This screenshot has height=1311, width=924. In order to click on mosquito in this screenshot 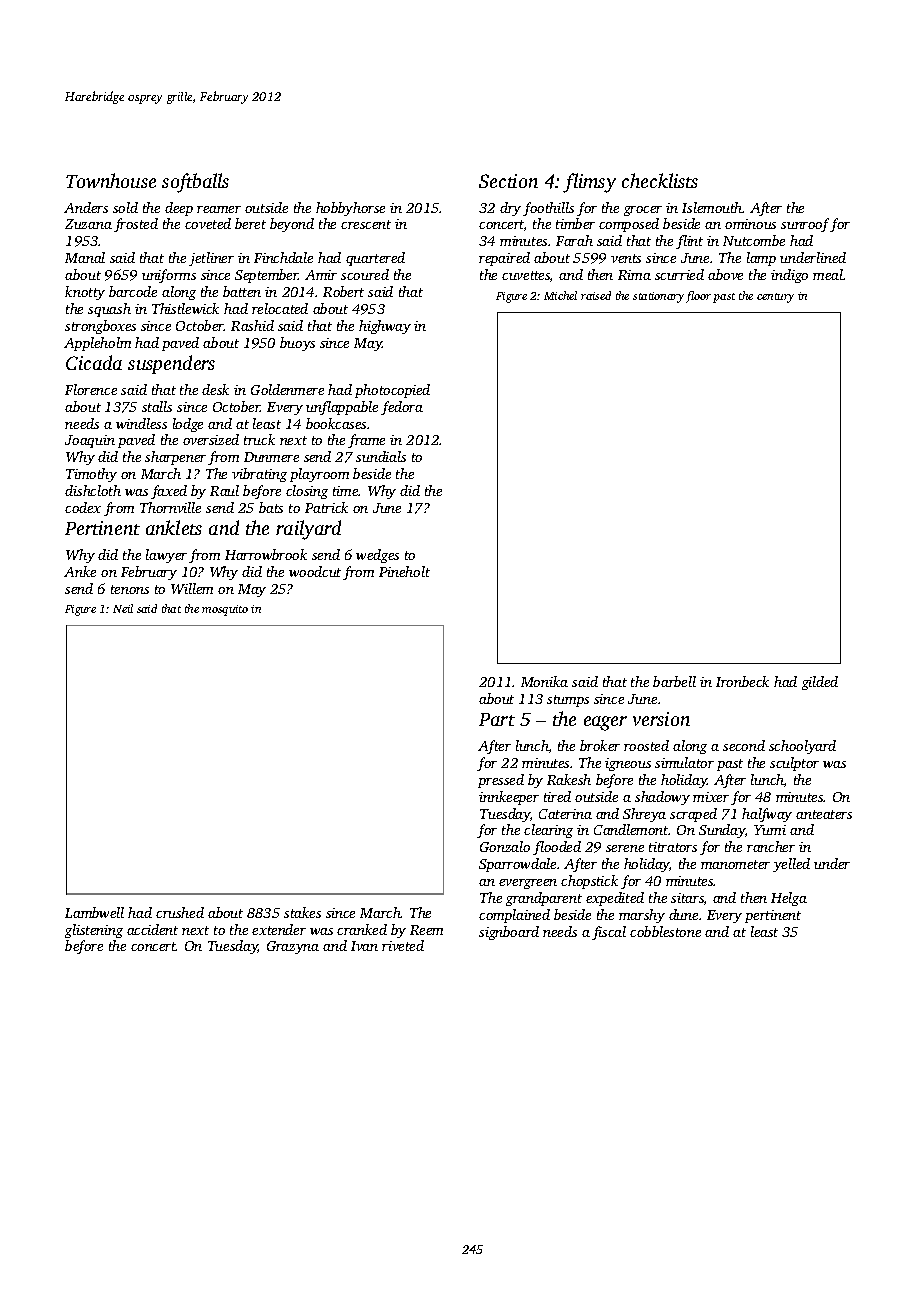, I will do `click(225, 610)`.
